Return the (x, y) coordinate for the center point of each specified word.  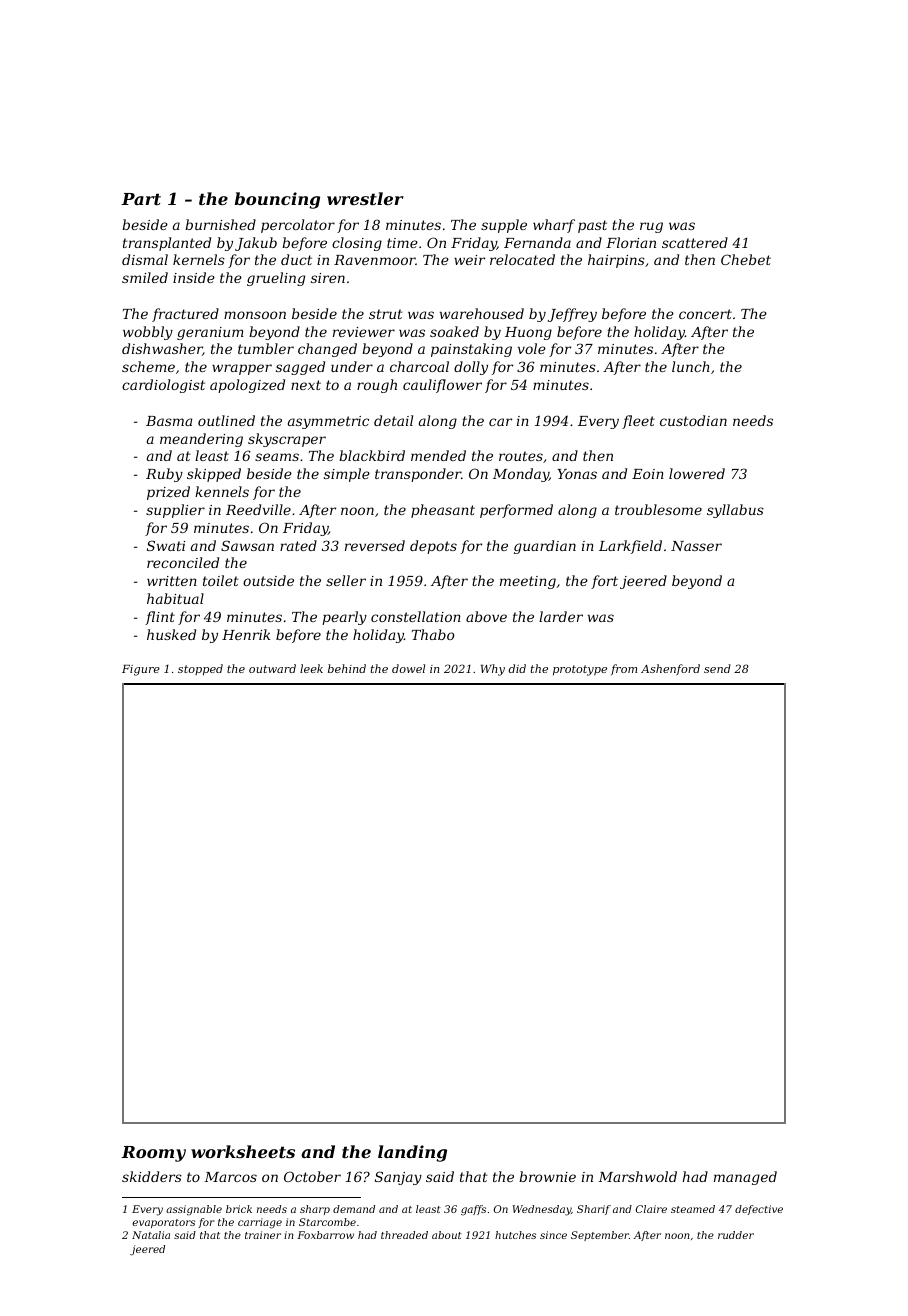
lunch (691, 366)
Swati (166, 545)
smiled (145, 277)
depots (433, 547)
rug (651, 227)
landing (412, 1153)
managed (745, 1178)
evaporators (164, 1223)
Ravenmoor (375, 260)
